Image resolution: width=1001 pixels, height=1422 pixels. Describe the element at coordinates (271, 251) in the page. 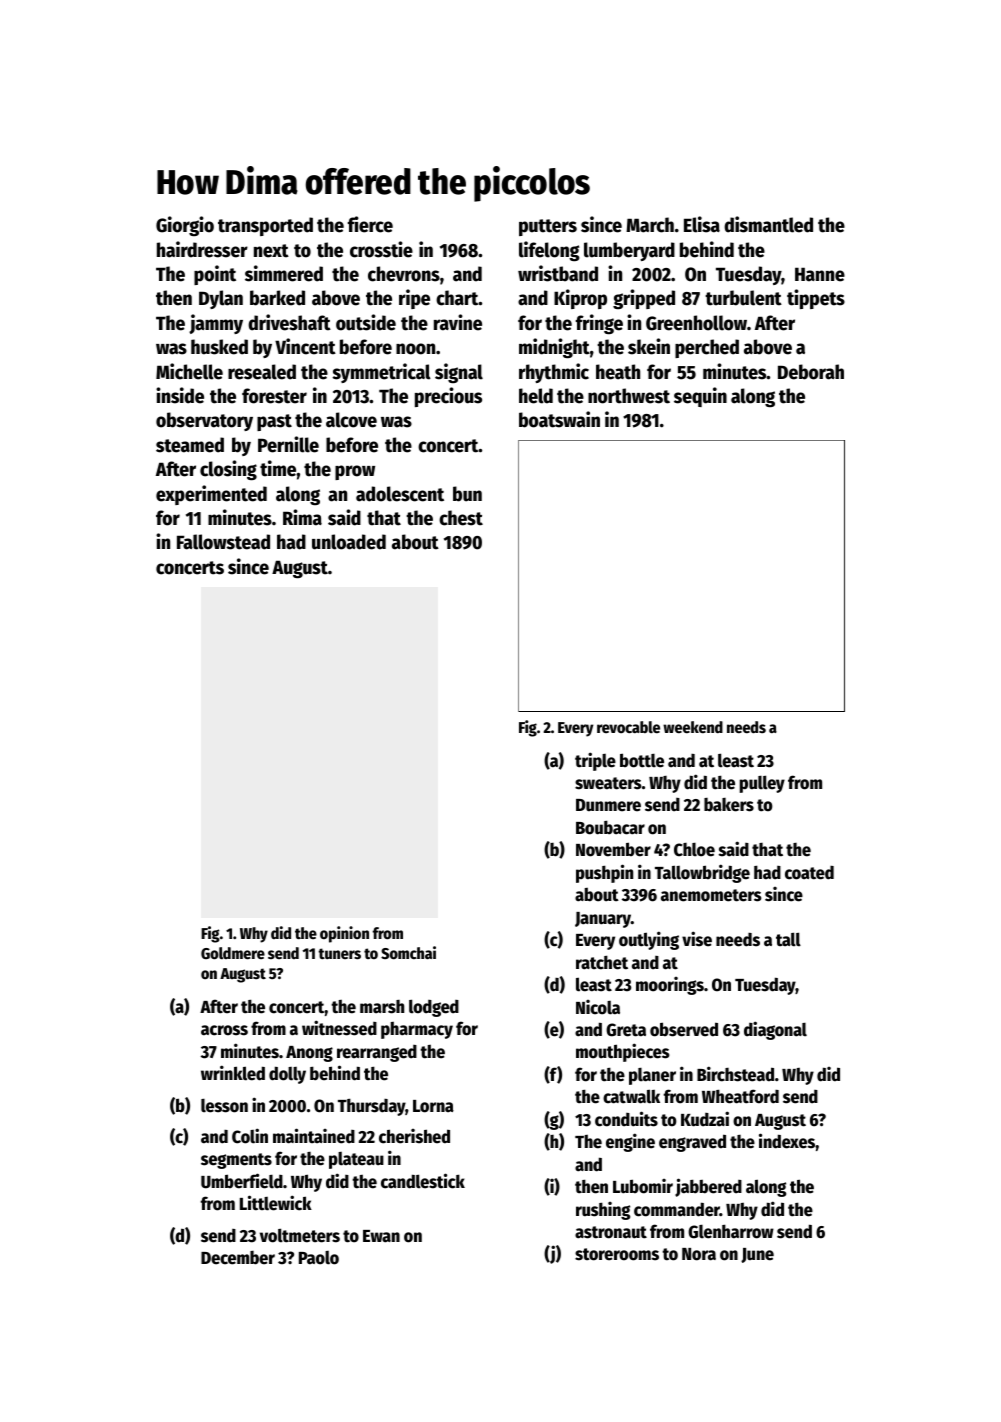

I see `next` at that location.
